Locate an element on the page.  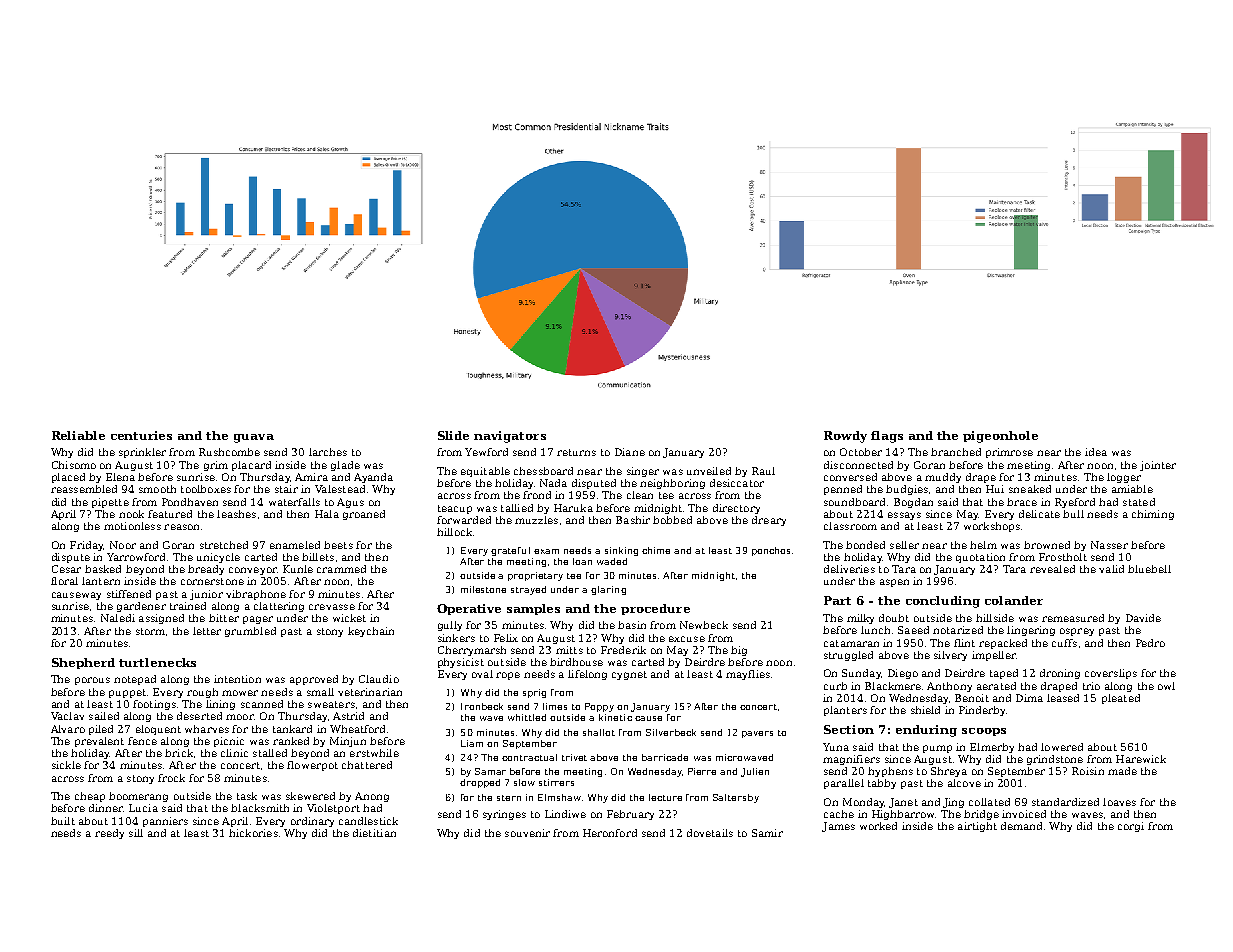
unveiled is located at coordinates (709, 471).
